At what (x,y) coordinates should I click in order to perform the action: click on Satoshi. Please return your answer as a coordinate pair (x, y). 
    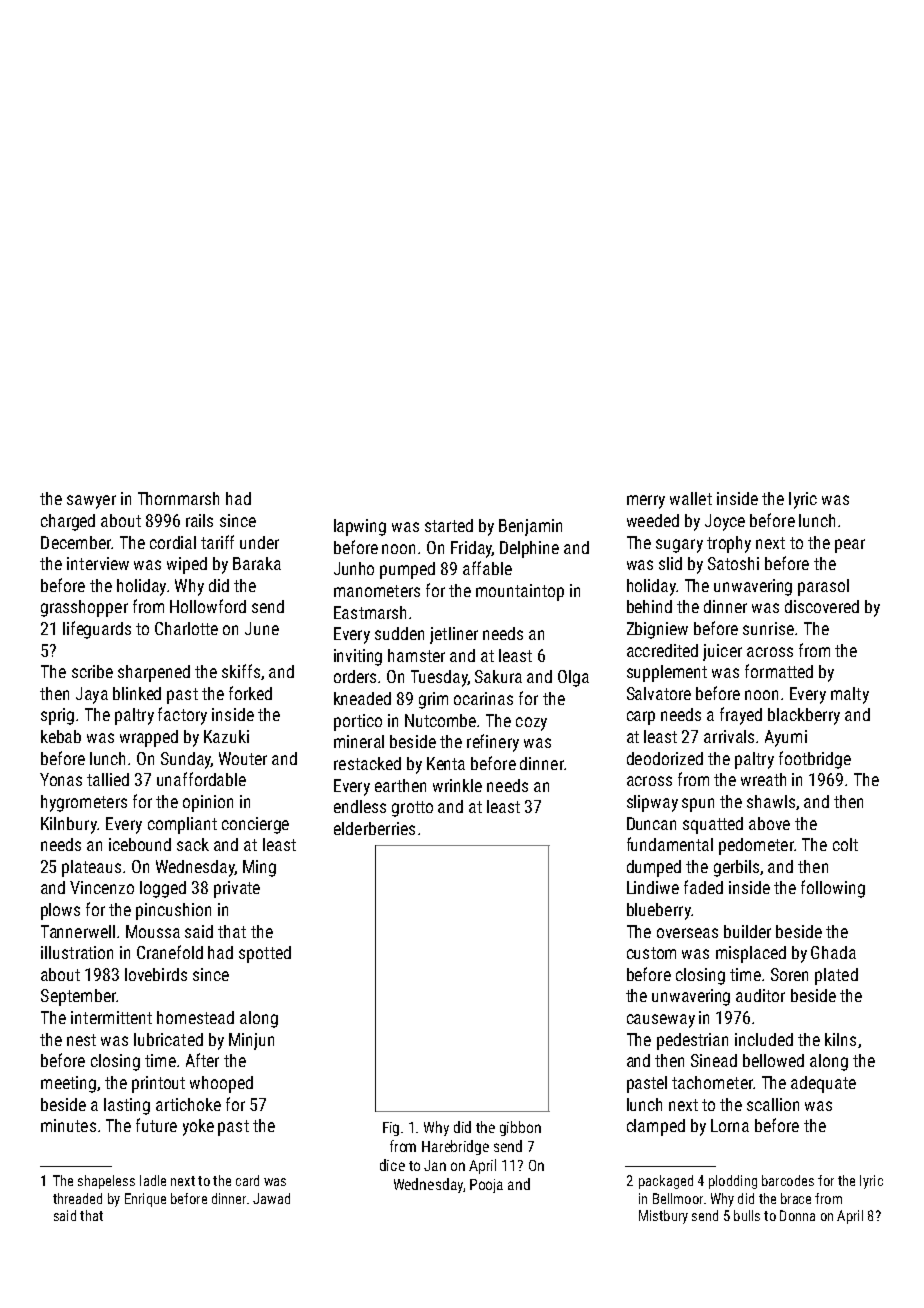
    Looking at the image, I should click on (733, 563).
